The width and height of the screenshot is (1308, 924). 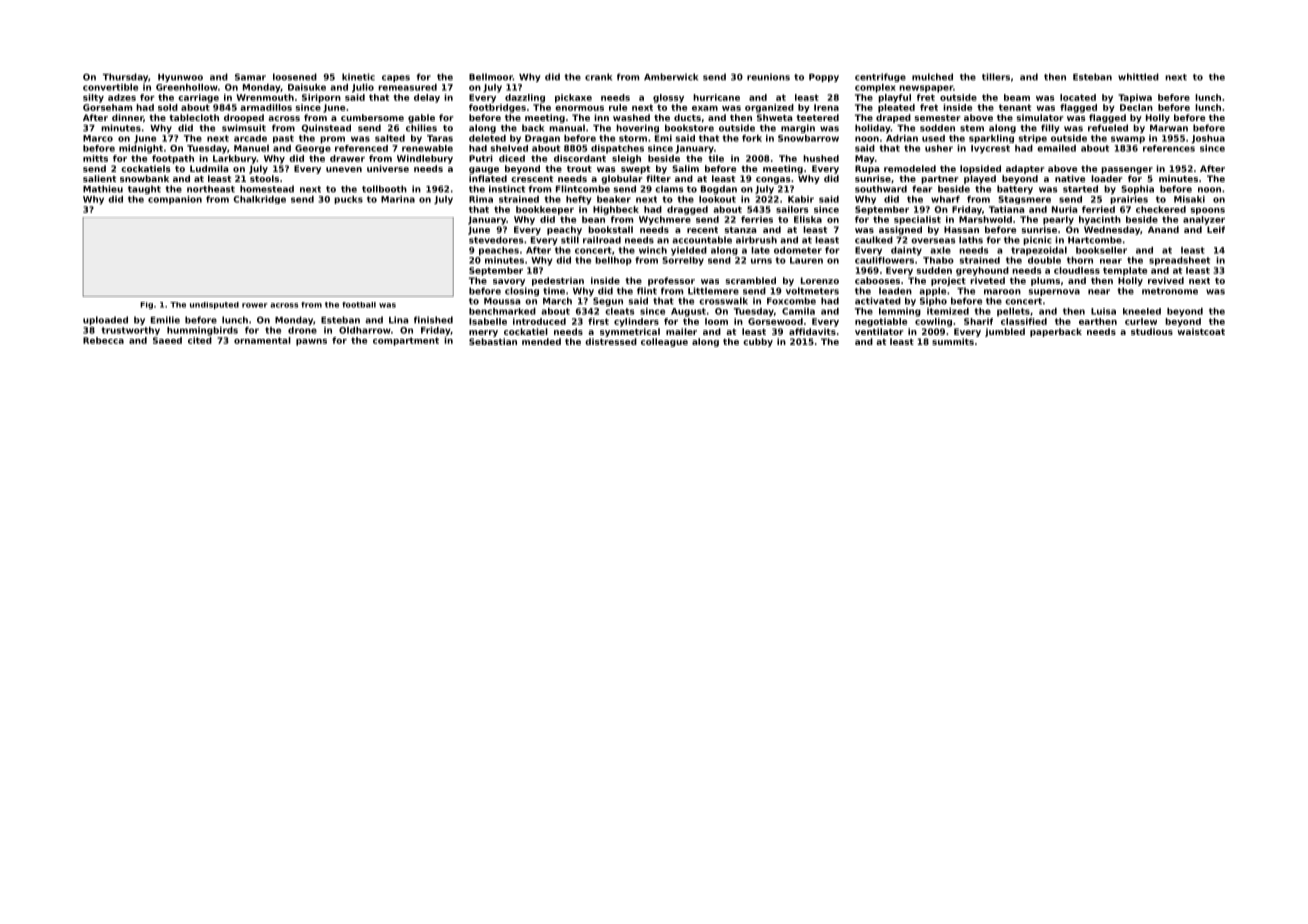 I want to click on stevedores, so click(x=496, y=240).
